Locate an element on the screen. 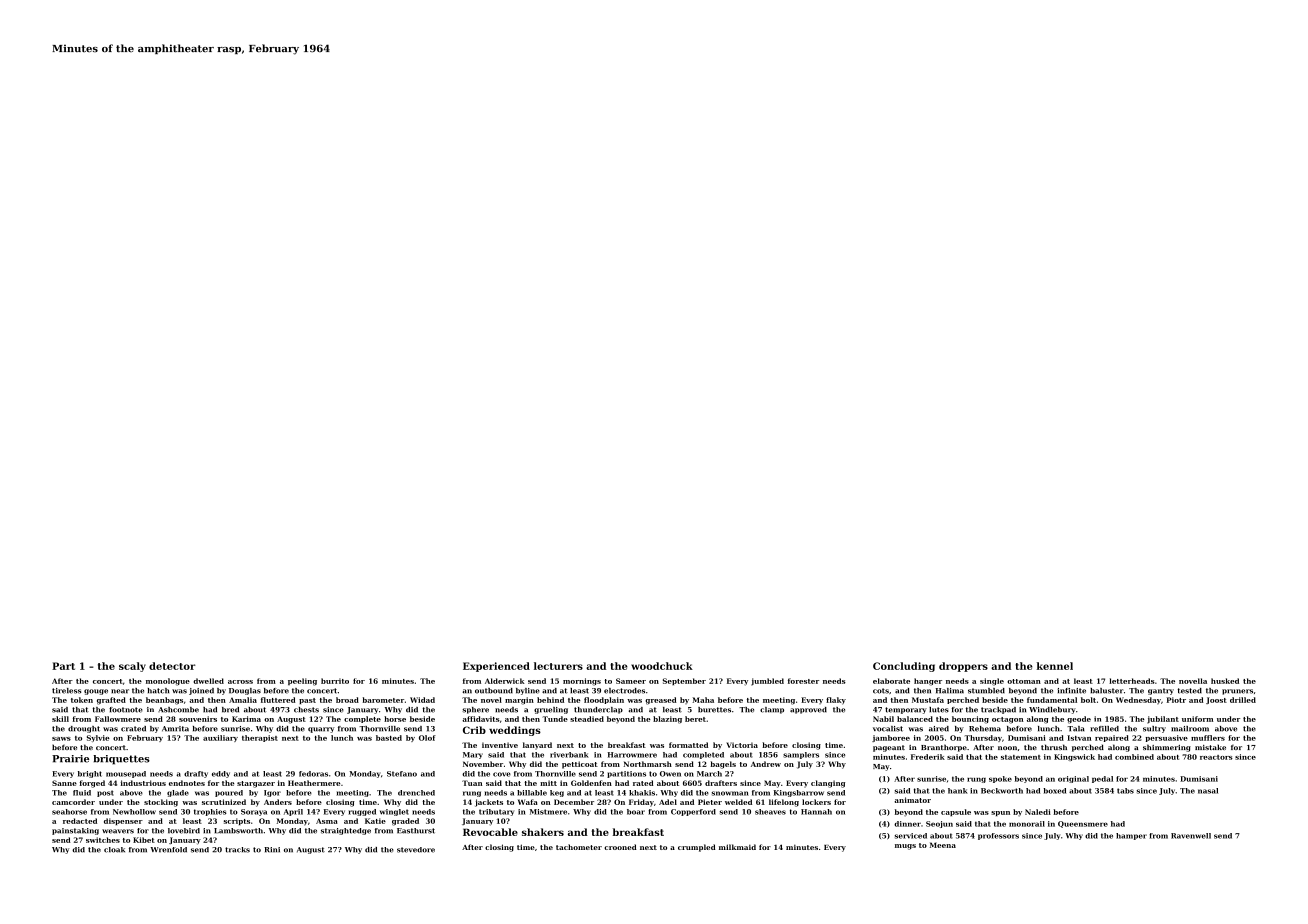 The width and height of the screenshot is (1308, 924). beret is located at coordinates (695, 719).
